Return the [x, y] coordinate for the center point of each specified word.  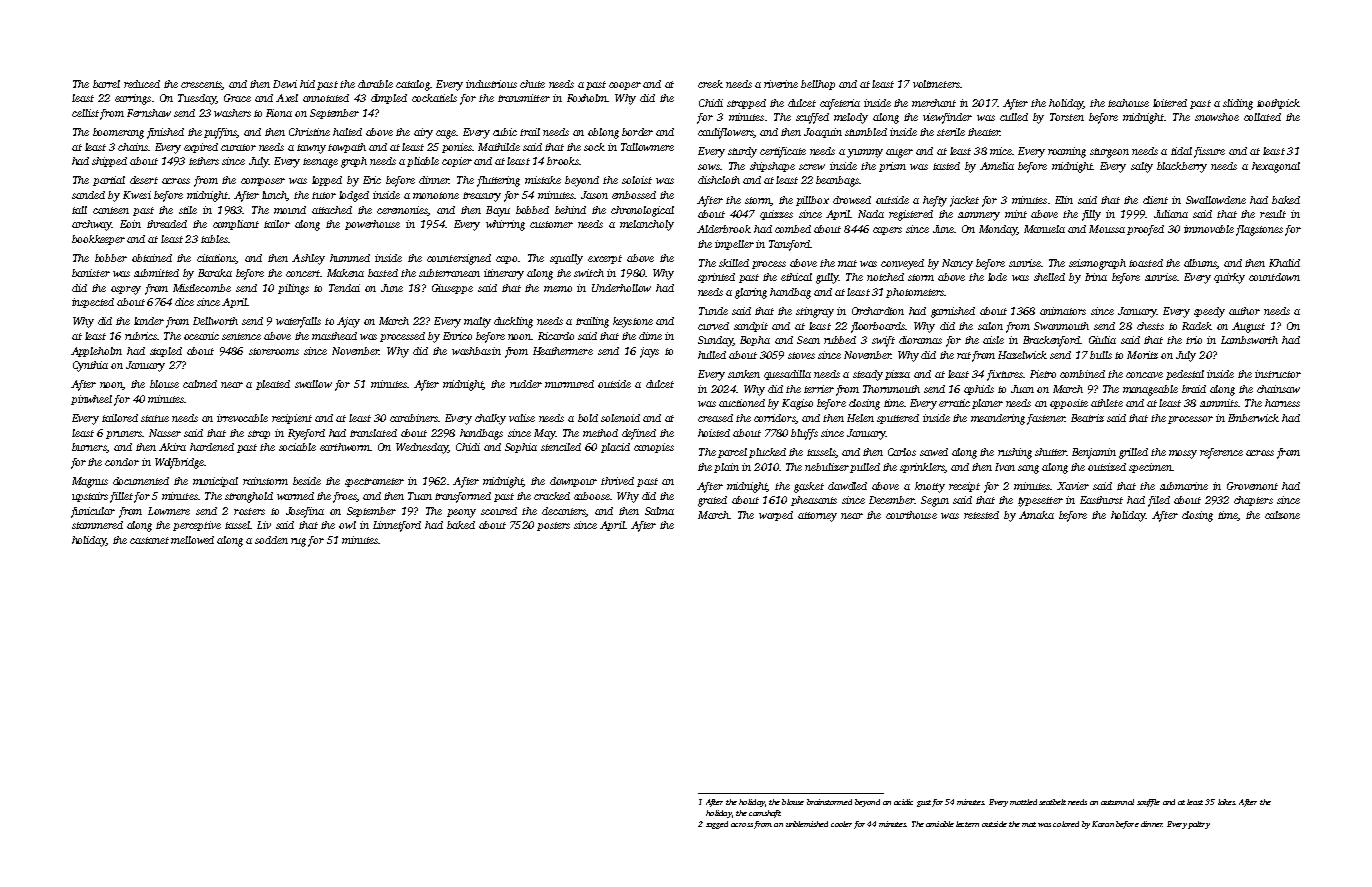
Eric [372, 180]
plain [726, 468]
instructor [1278, 374]
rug [298, 542]
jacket [964, 201]
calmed [200, 384]
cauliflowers [726, 133]
